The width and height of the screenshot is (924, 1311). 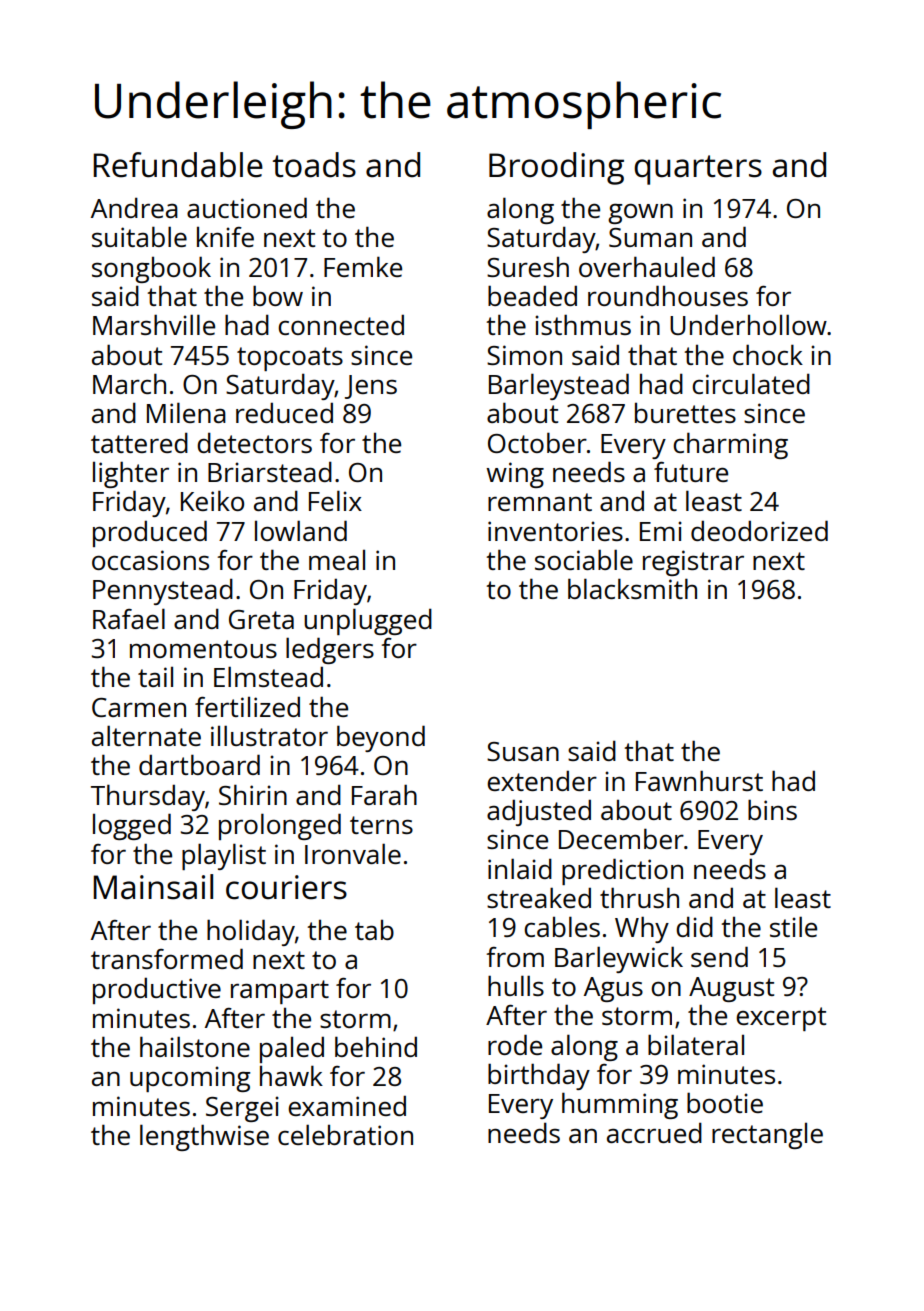 What do you see at coordinates (190, 1079) in the screenshot?
I see `upcoming` at bounding box center [190, 1079].
